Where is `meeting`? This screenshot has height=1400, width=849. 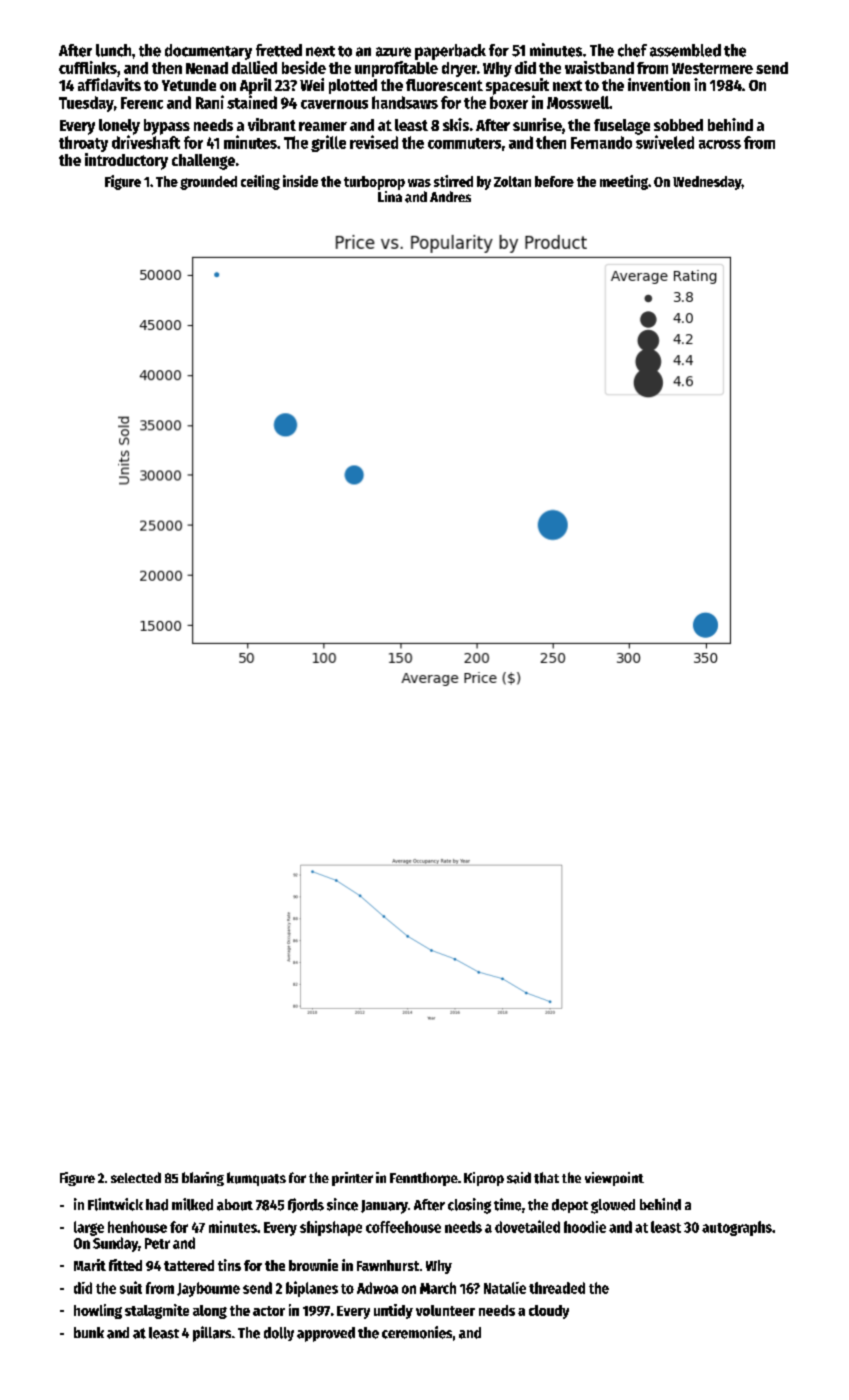 meeting is located at coordinates (624, 182).
